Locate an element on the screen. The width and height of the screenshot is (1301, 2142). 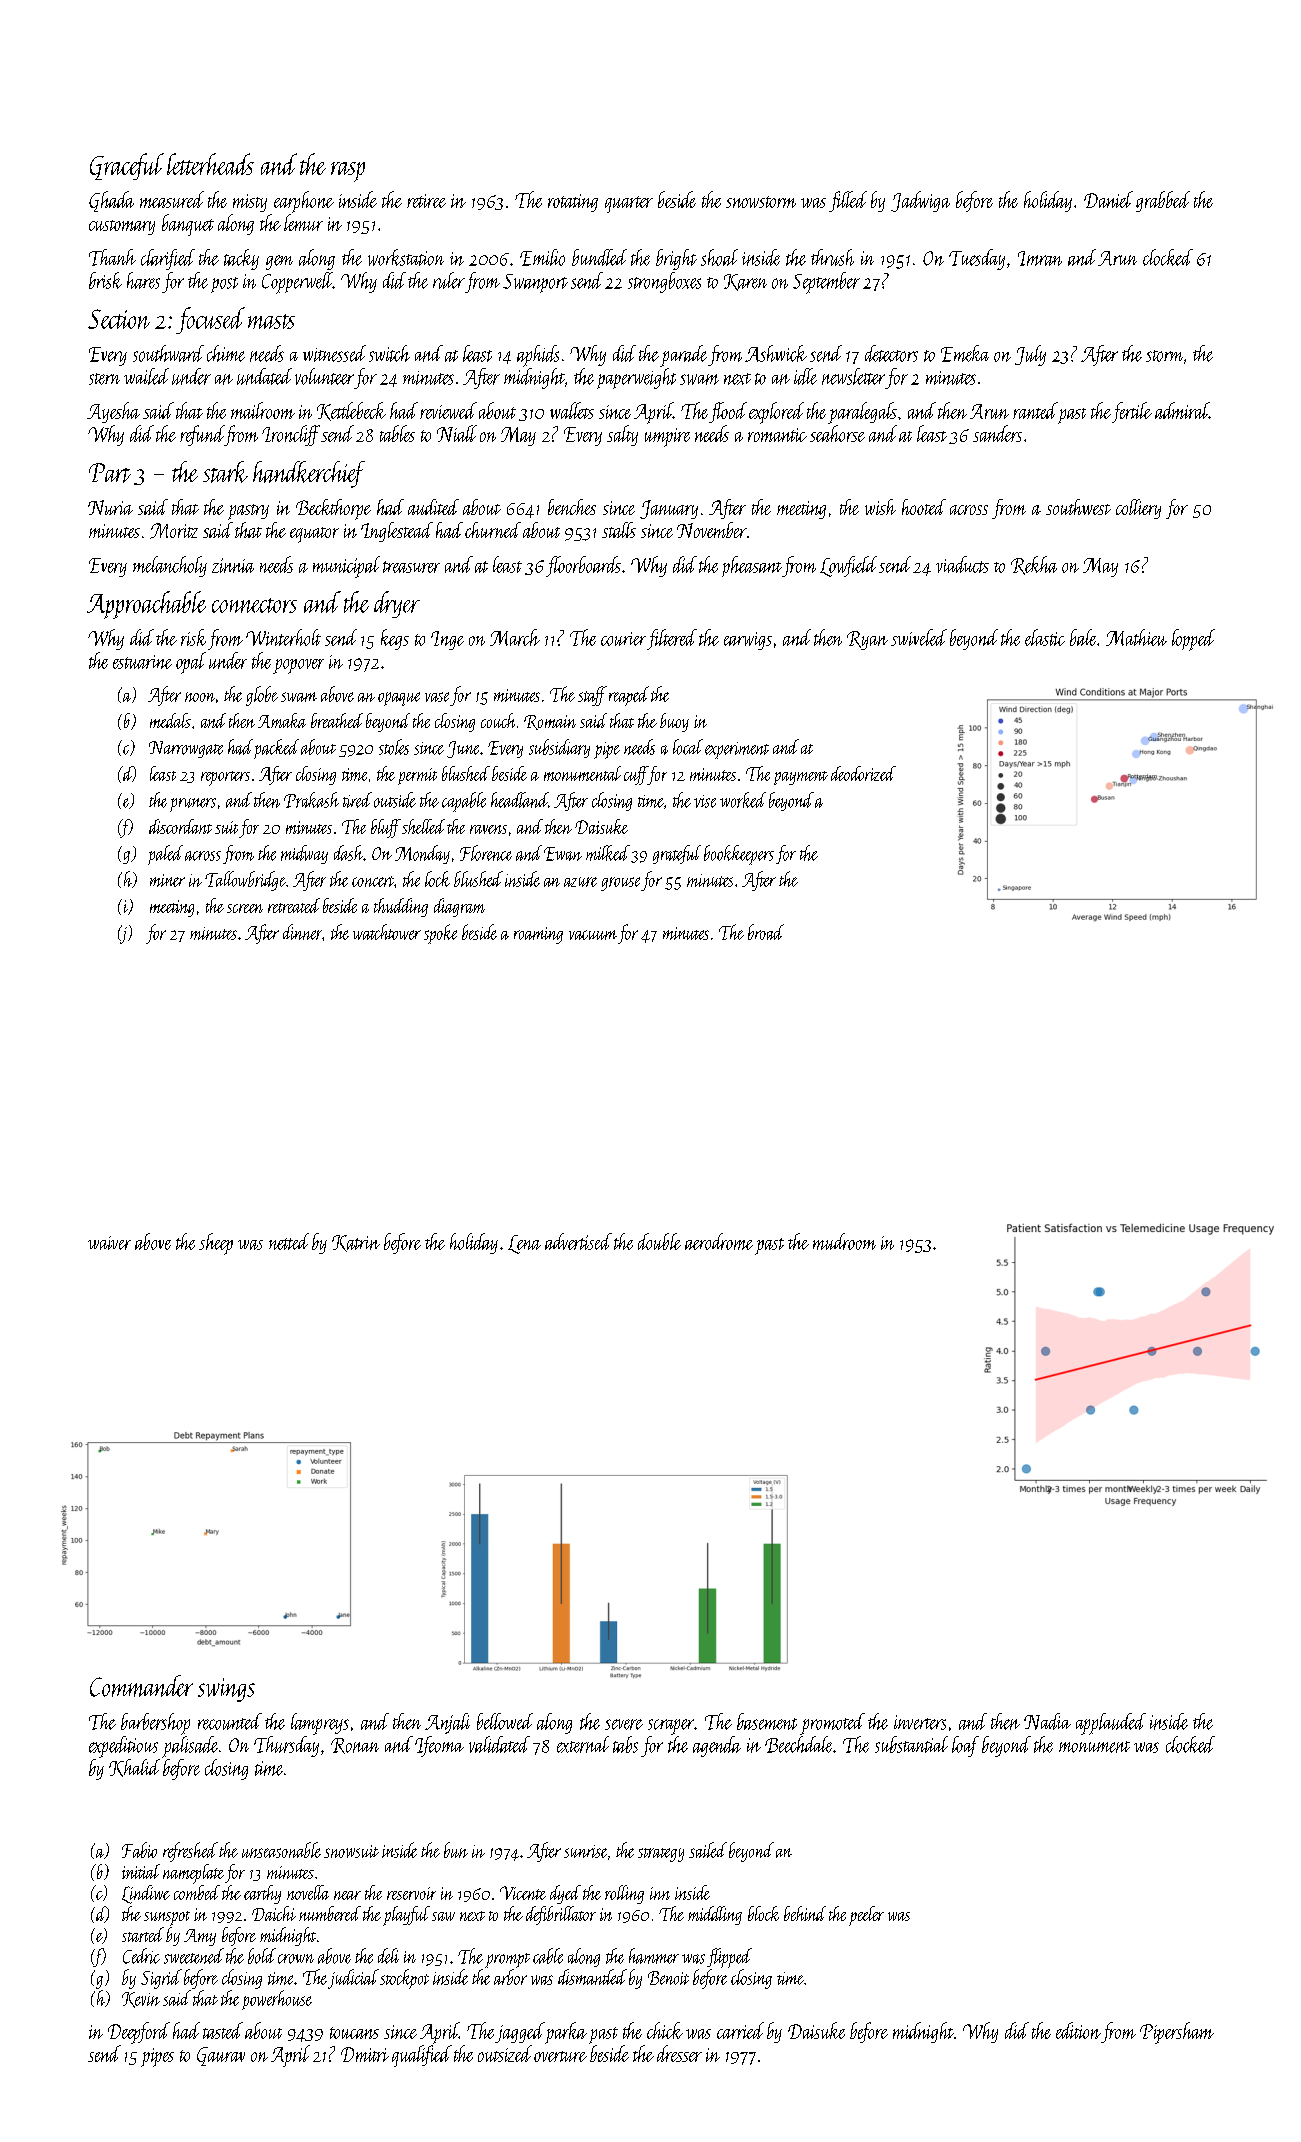
Katrin is located at coordinates (356, 1243).
